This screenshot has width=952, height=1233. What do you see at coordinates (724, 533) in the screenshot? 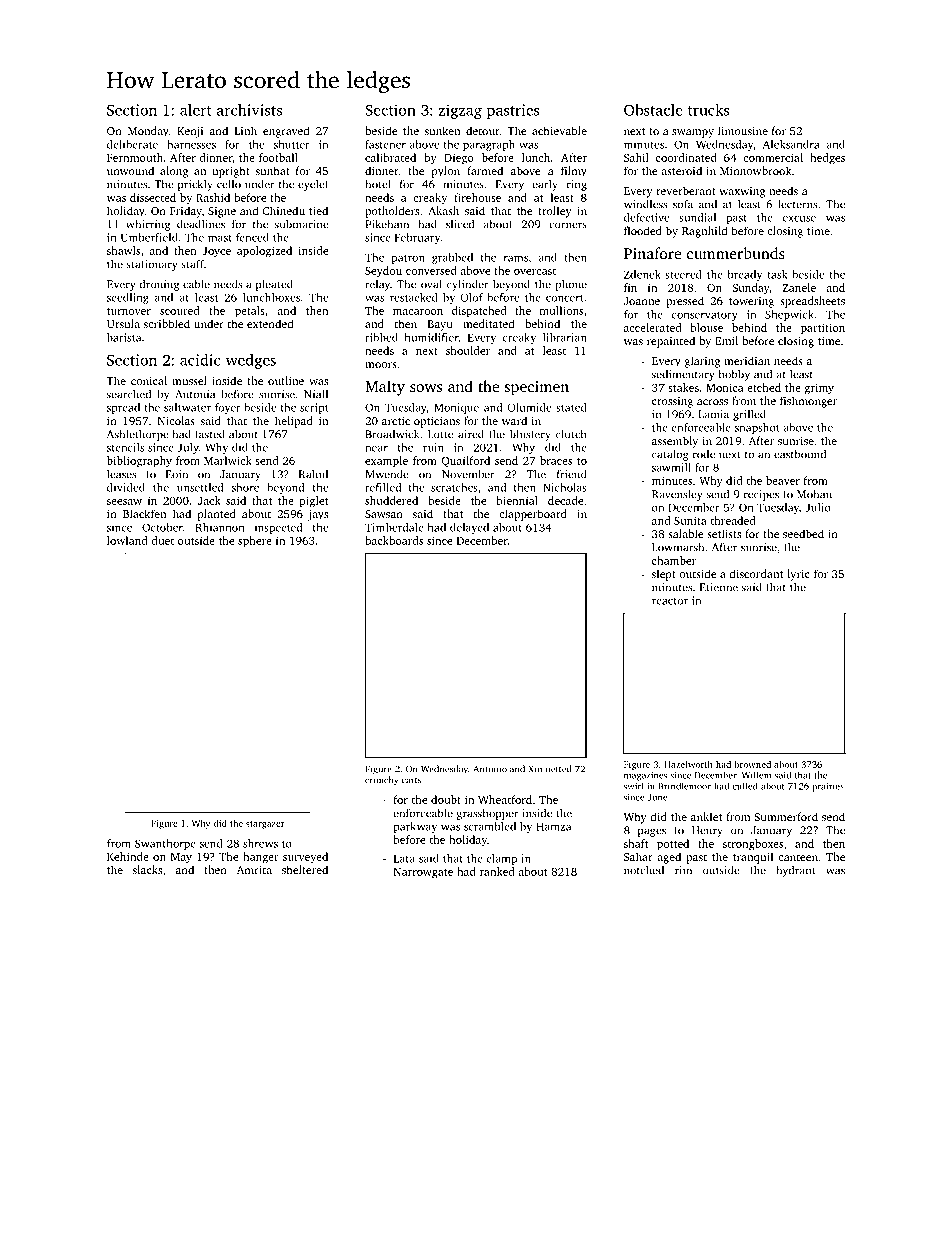
I see `setlists` at bounding box center [724, 533].
